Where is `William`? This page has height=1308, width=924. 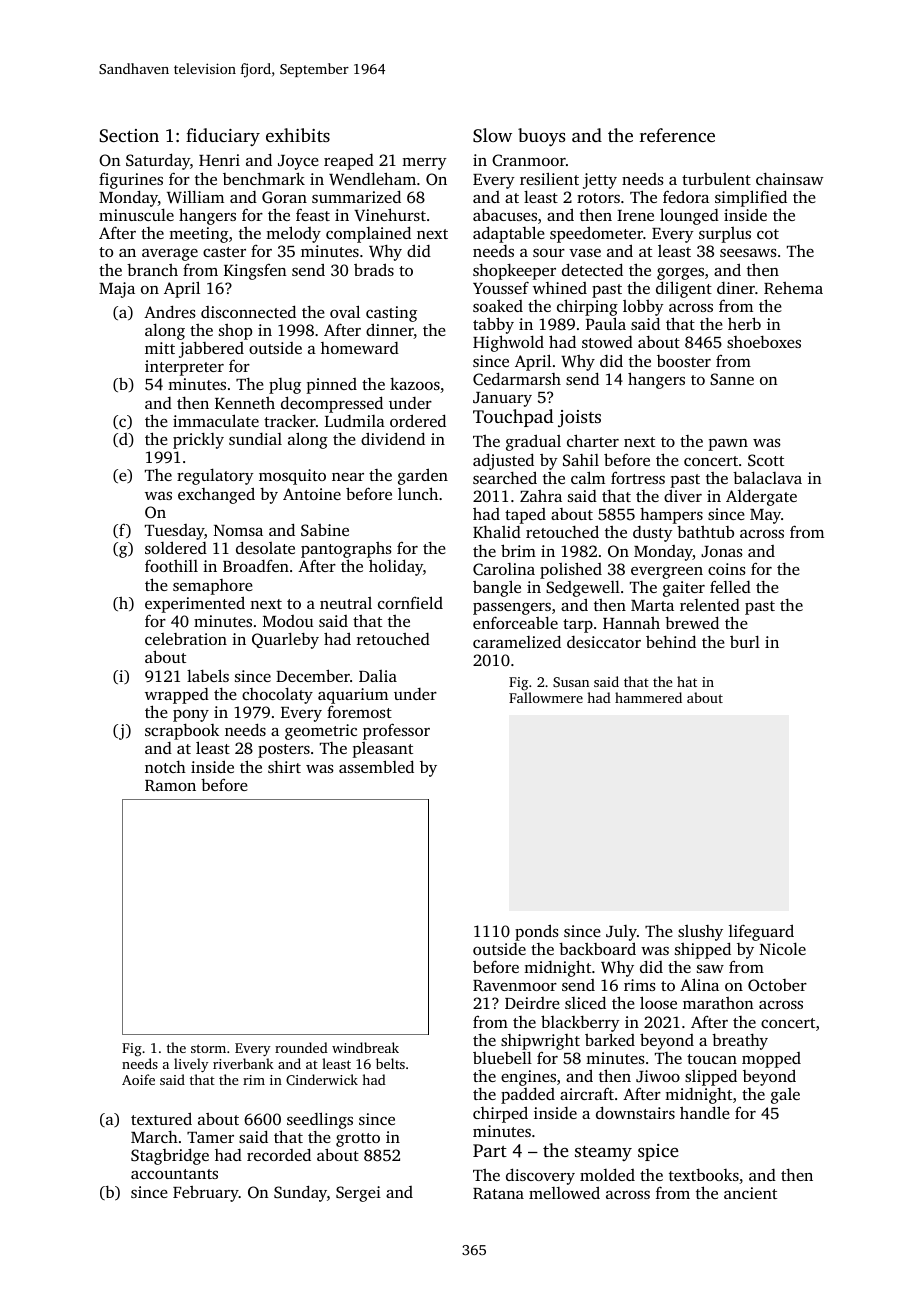
William is located at coordinates (195, 197).
